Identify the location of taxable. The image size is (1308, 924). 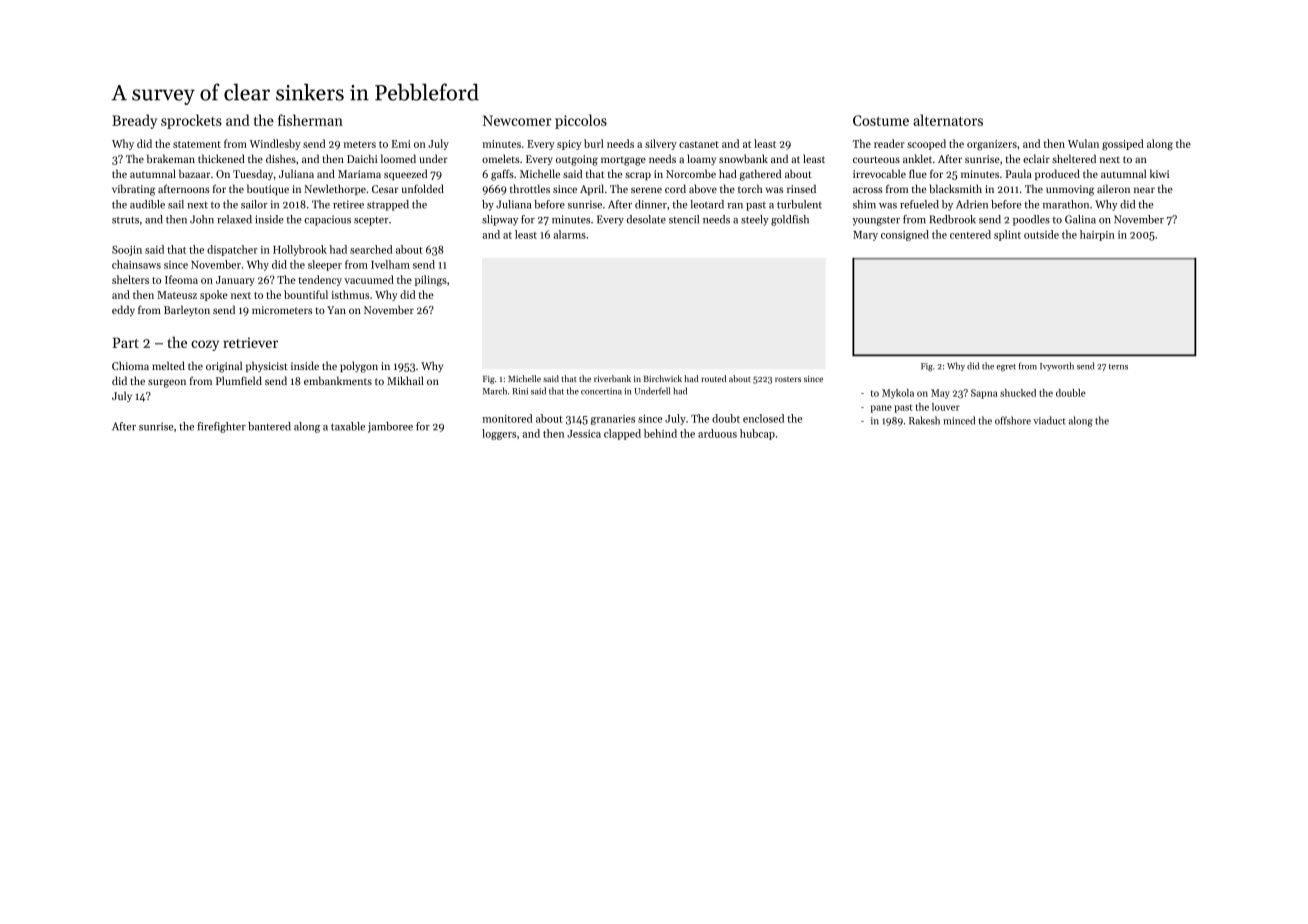
(348, 426).
